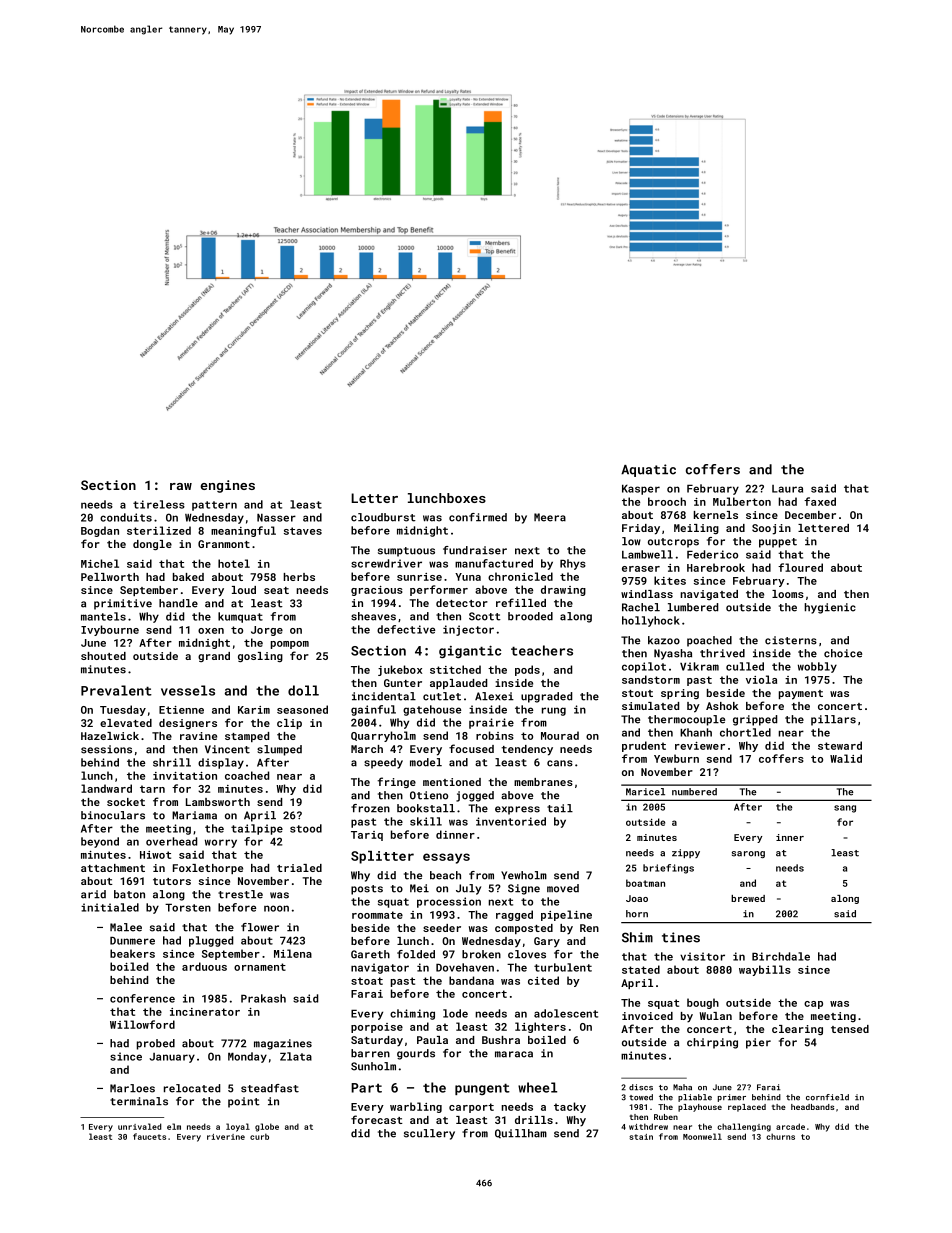 This page has width=952, height=1233. I want to click on Quillham, so click(521, 1133).
